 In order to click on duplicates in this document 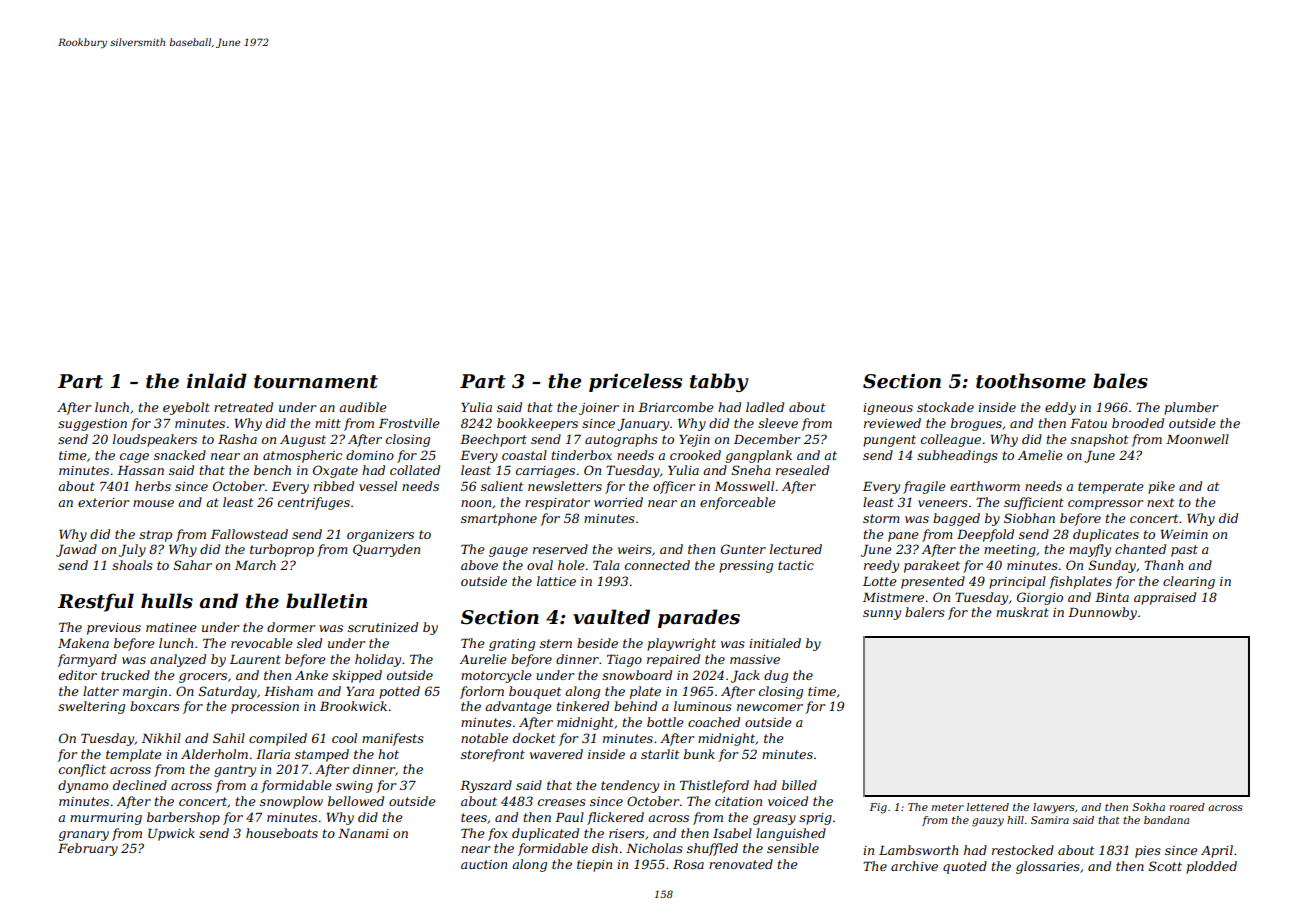, I will do `click(1106, 535)`.
